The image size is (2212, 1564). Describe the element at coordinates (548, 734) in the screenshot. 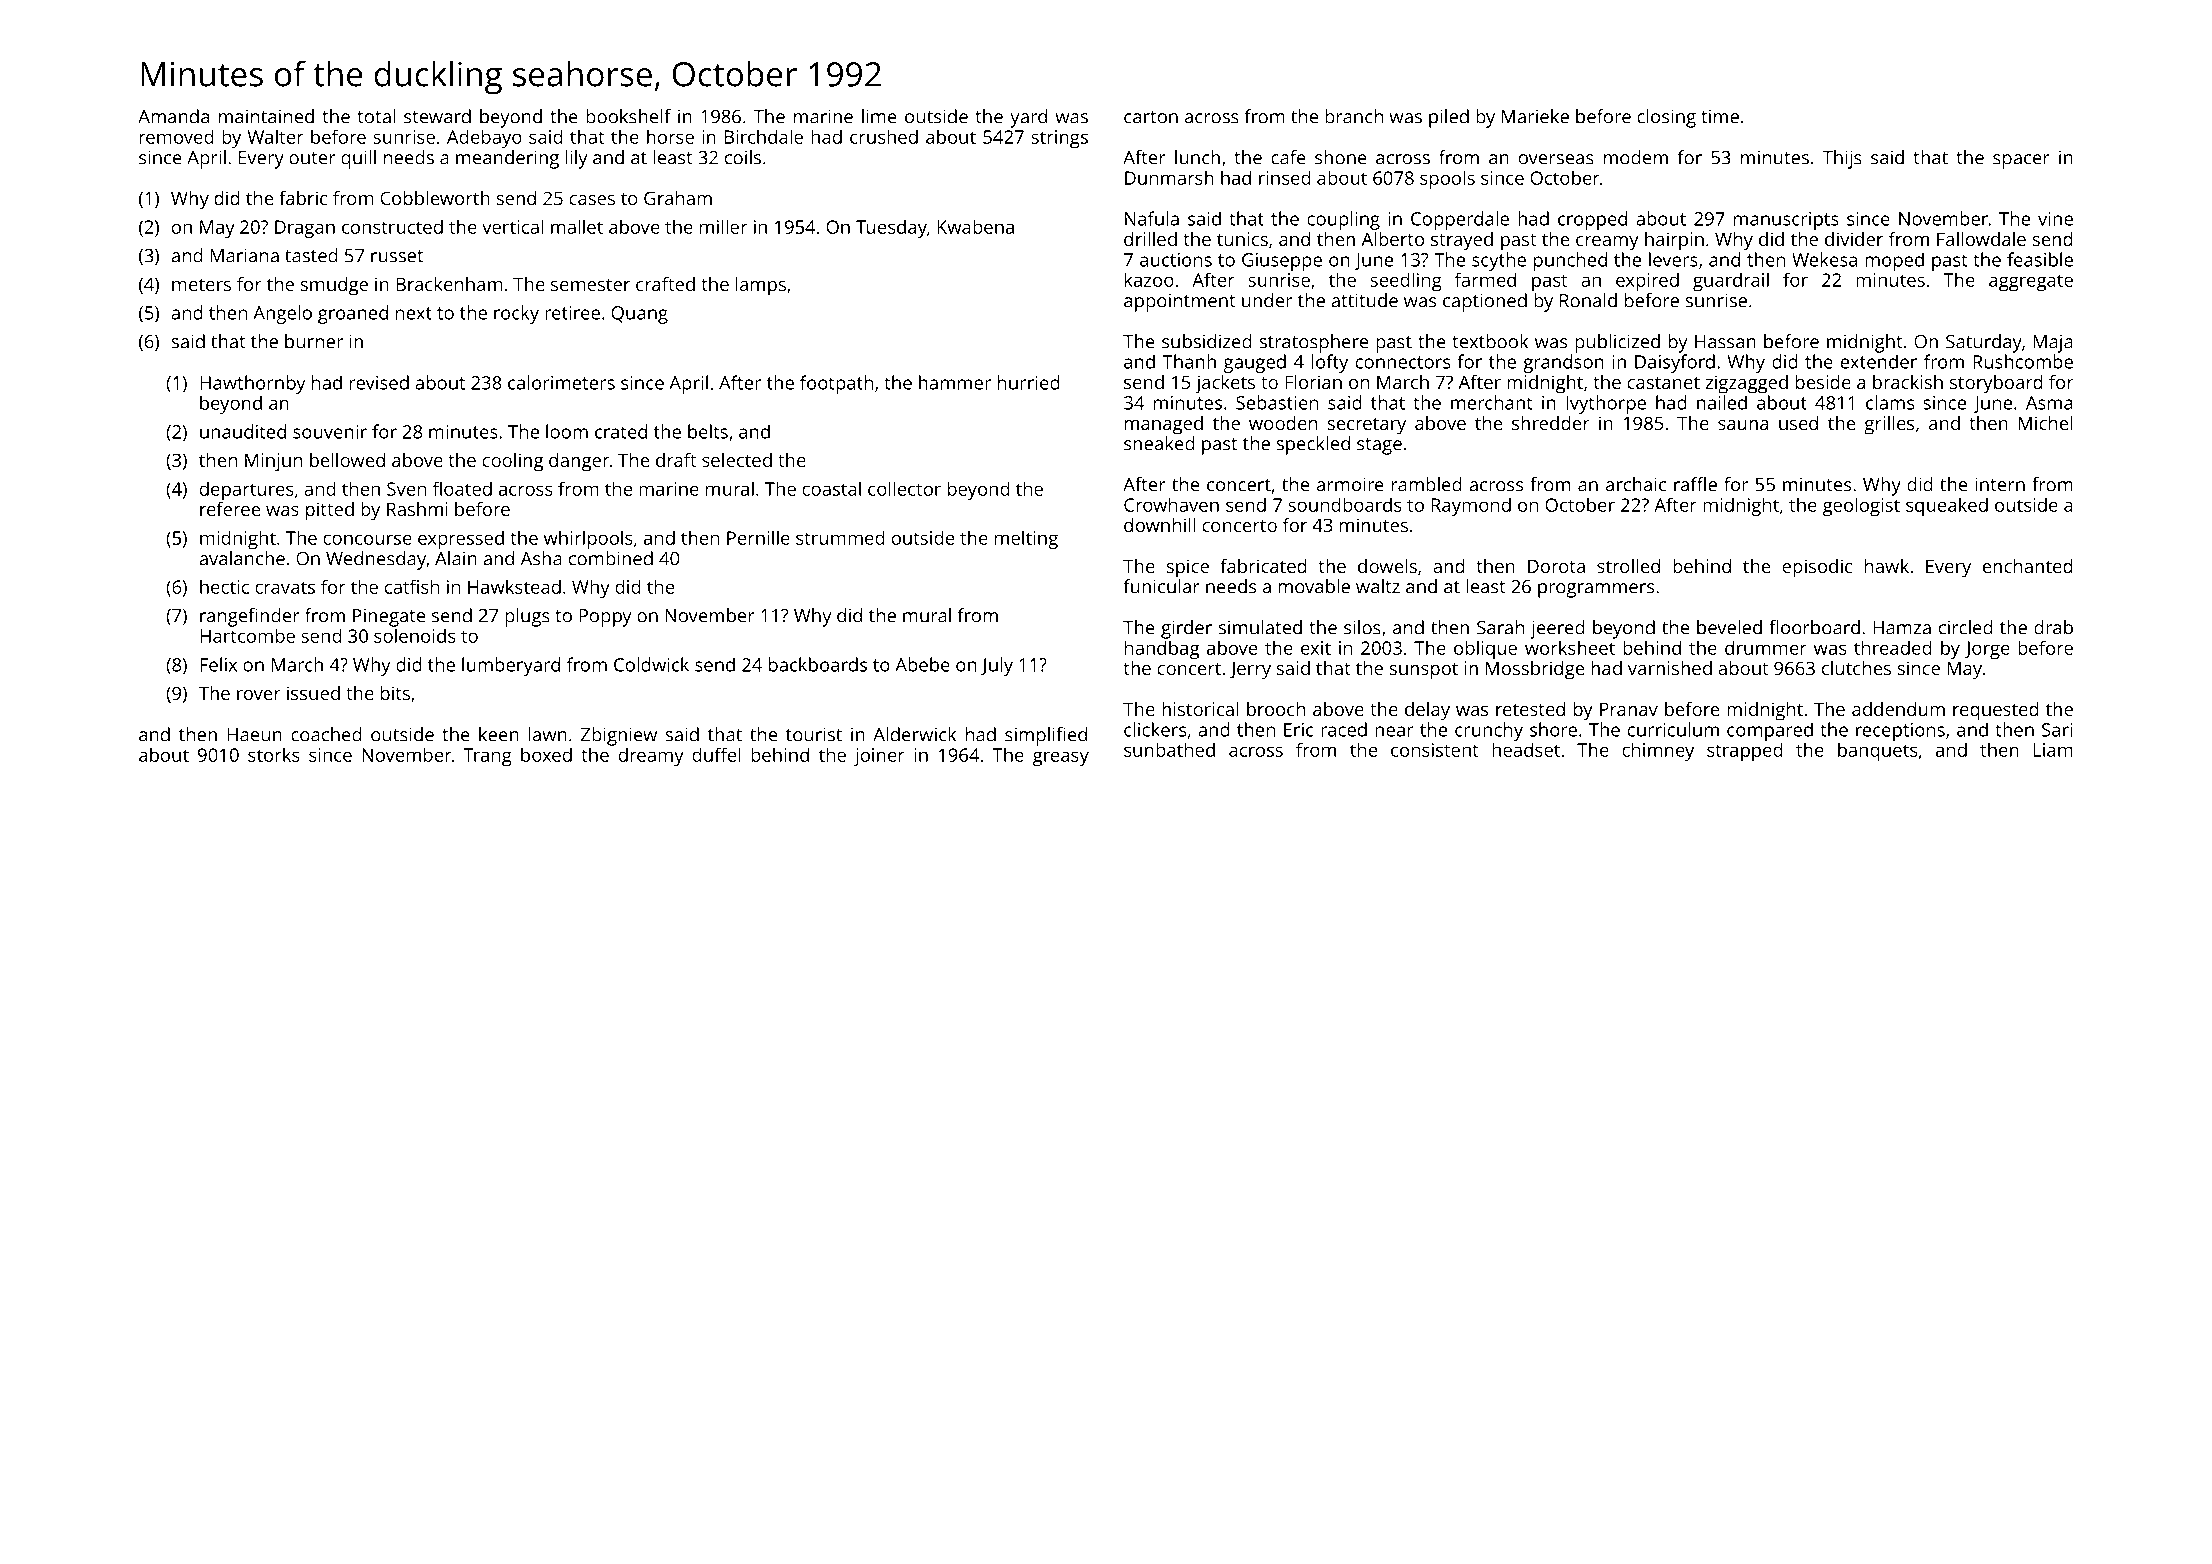

I see `lawn` at that location.
